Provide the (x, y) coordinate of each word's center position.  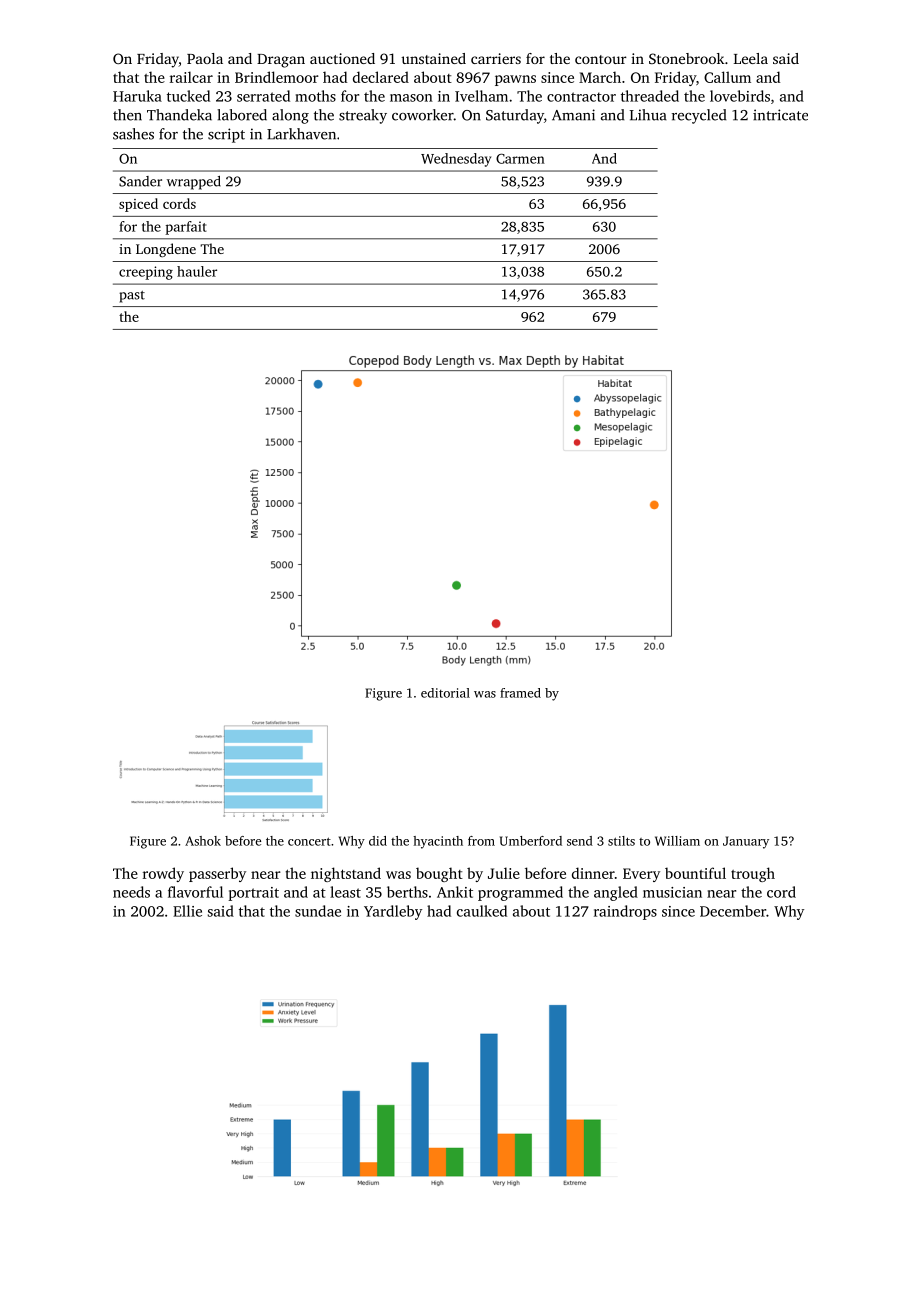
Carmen (520, 158)
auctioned (342, 58)
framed (520, 693)
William (677, 841)
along (290, 116)
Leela (751, 58)
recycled (699, 116)
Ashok (203, 841)
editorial (445, 693)
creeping (146, 273)
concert (309, 841)
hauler (197, 271)
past (132, 297)
